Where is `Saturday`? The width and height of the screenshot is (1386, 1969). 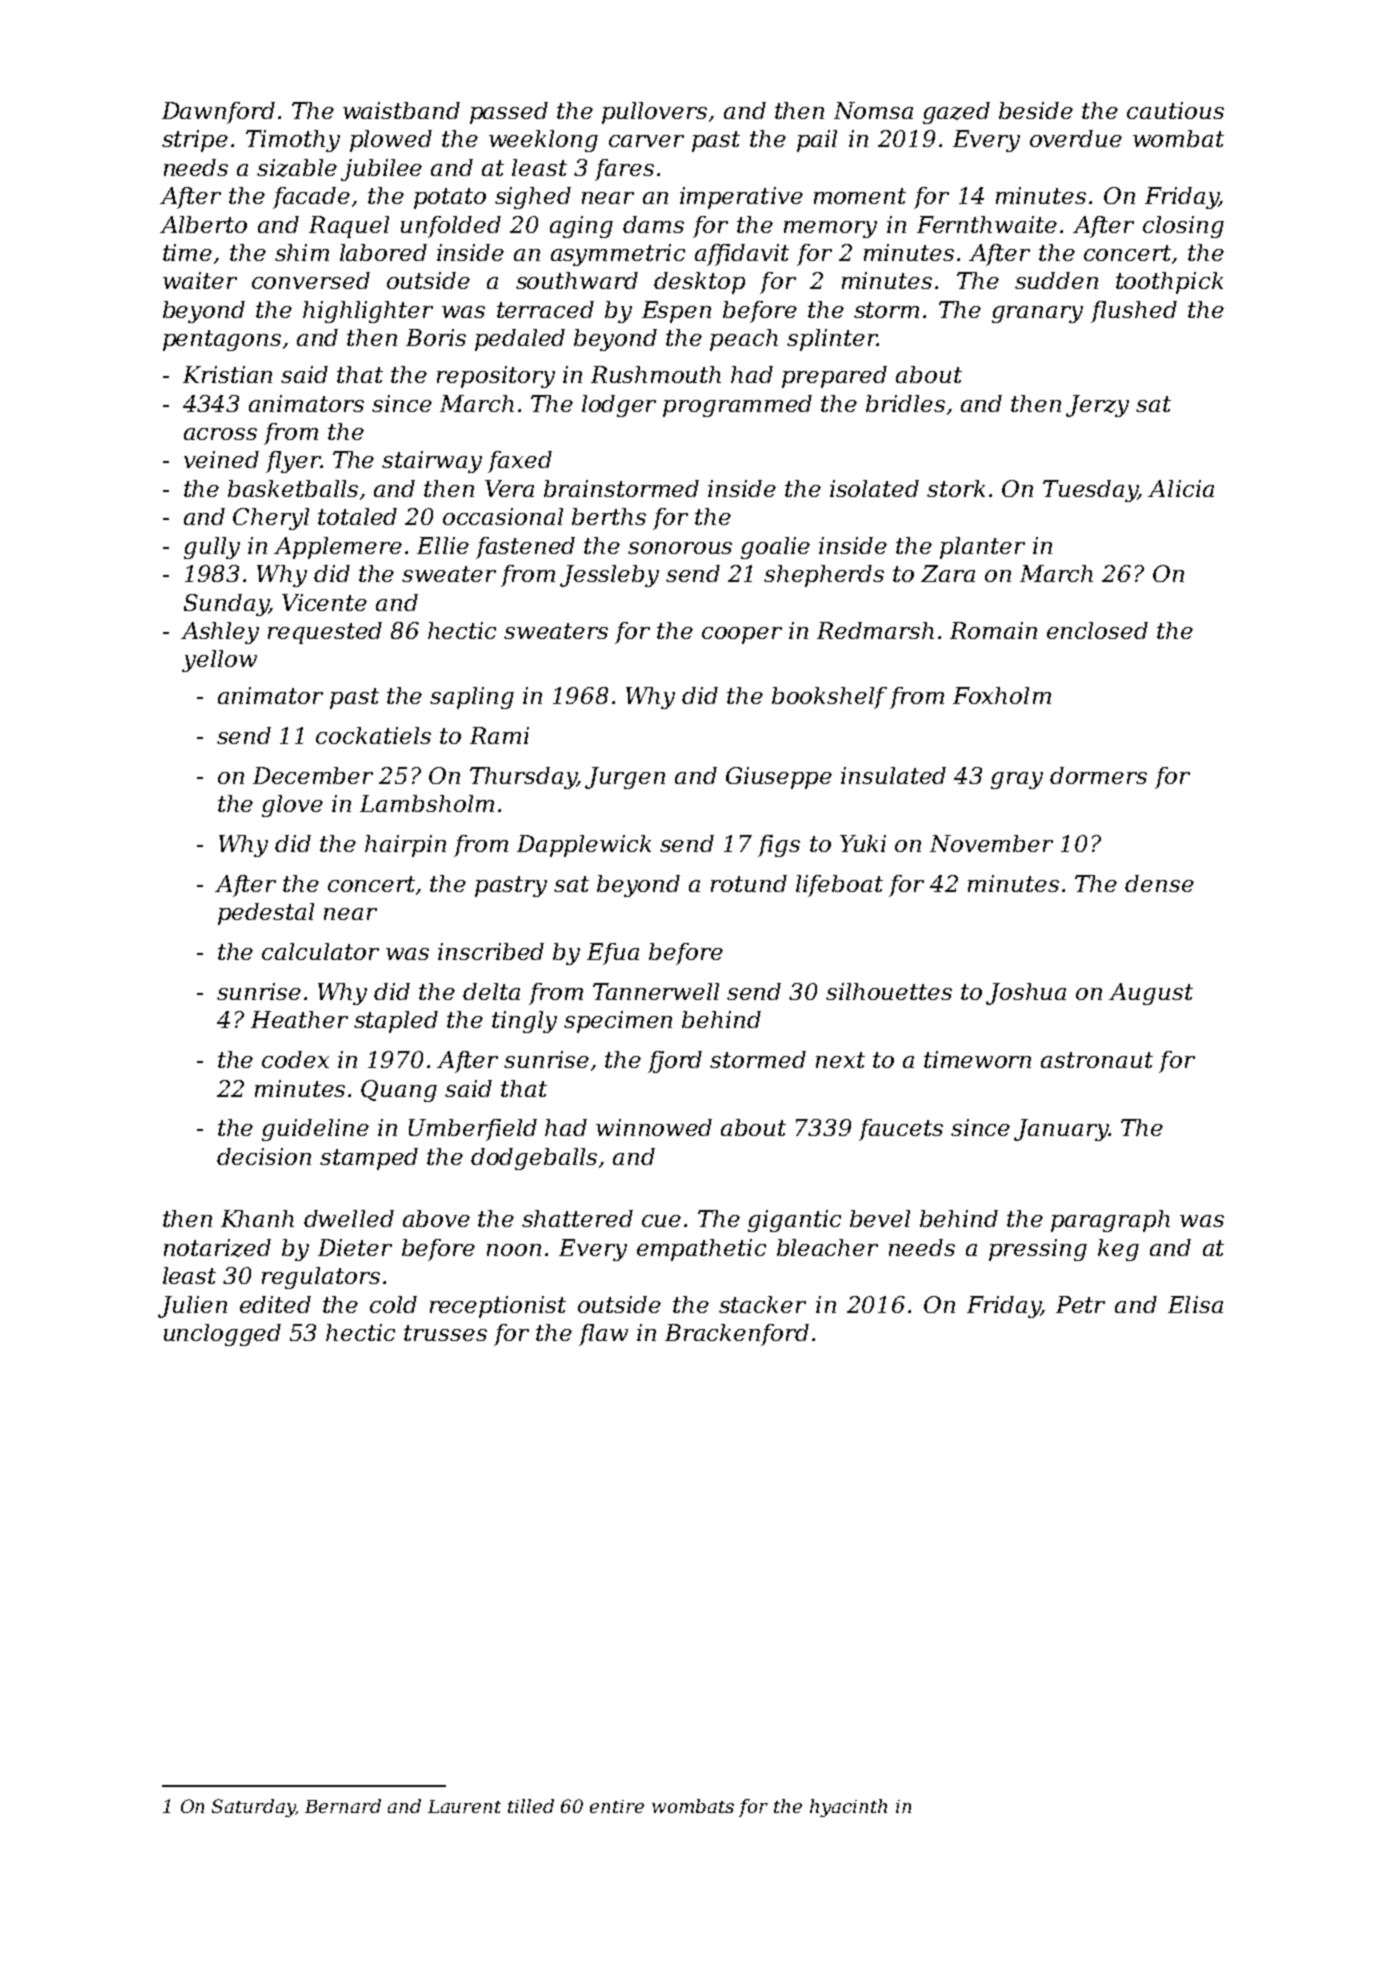
Saturday is located at coordinates (254, 1808).
